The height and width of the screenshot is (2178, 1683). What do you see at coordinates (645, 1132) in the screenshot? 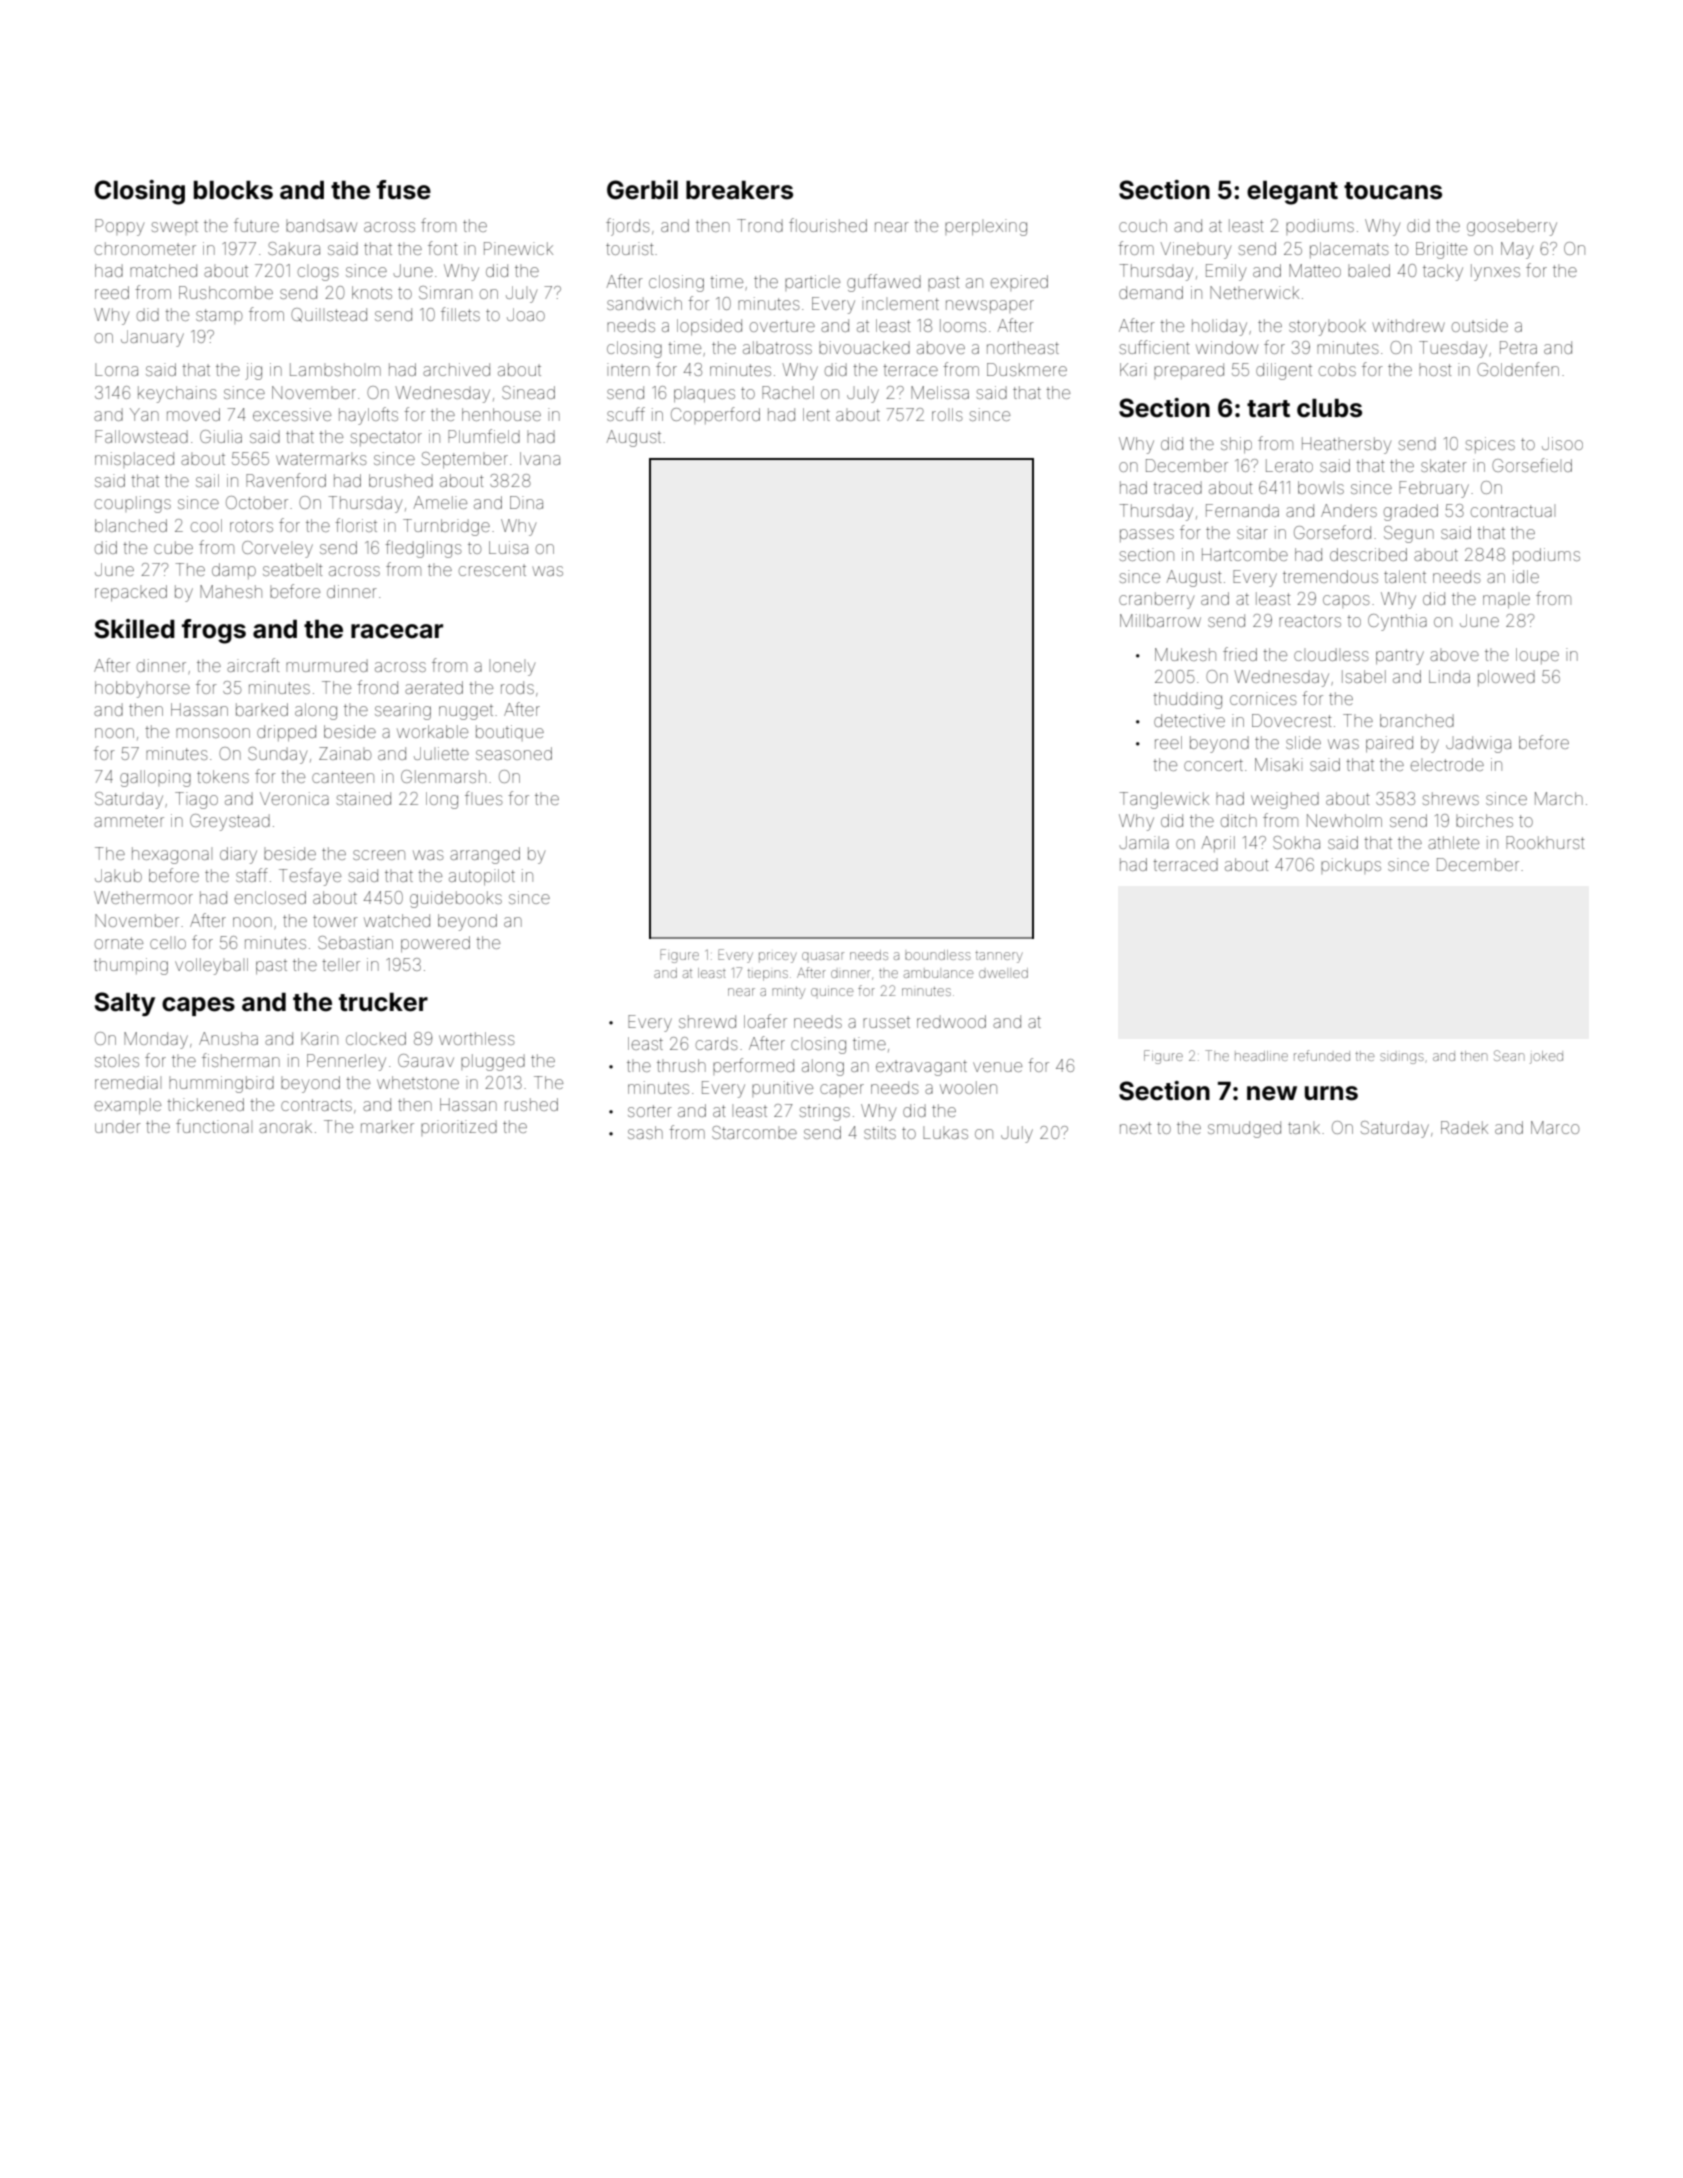
I see `sash` at bounding box center [645, 1132].
